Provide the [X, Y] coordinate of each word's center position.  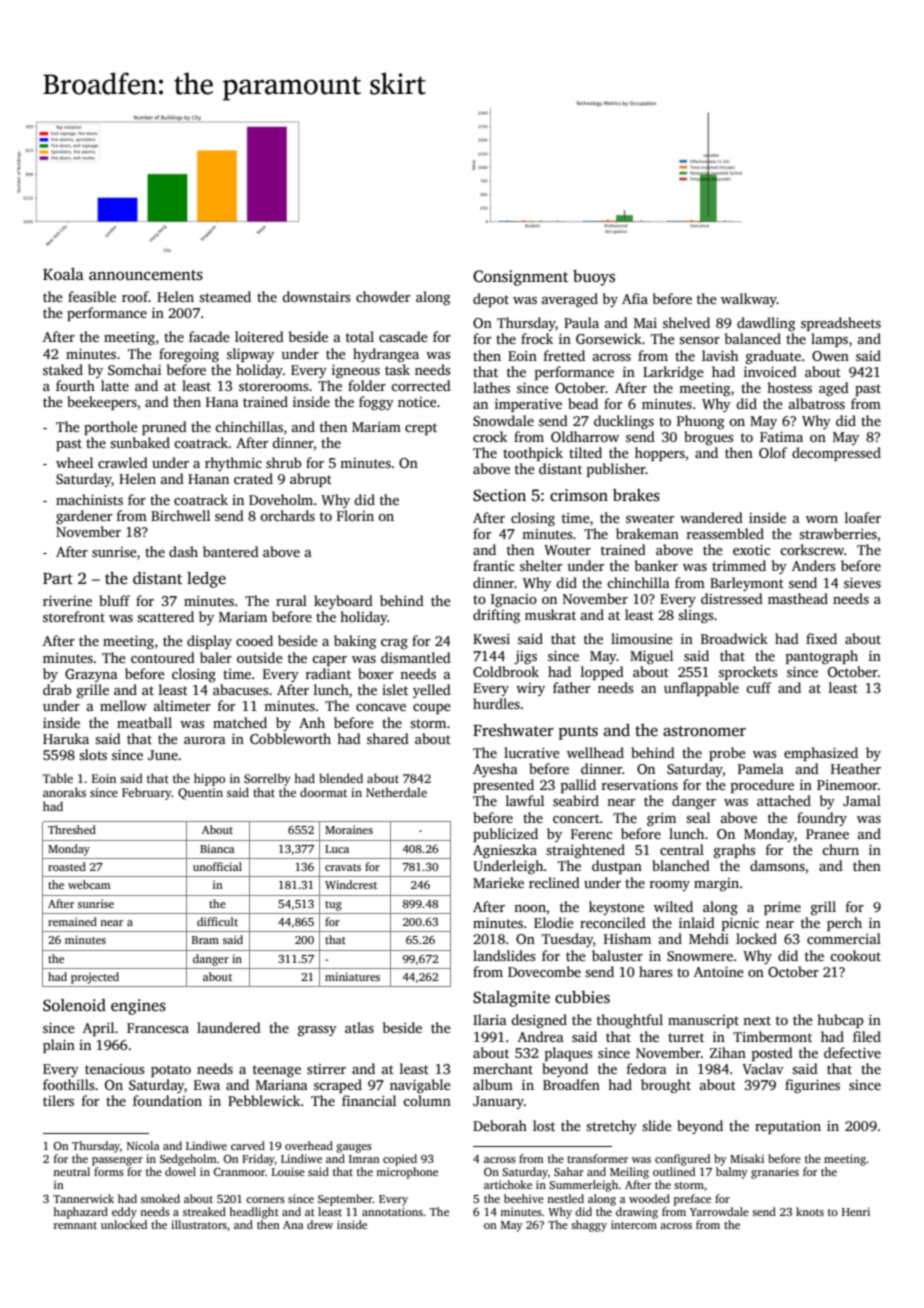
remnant [75, 1225]
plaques [568, 1054]
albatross [817, 403]
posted [772, 1054]
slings [695, 616]
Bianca [217, 848]
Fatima [781, 437]
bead [583, 403]
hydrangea [386, 355]
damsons [777, 865]
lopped [602, 673]
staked [63, 369]
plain [59, 1046]
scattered [165, 616]
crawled [123, 462]
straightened [585, 851]
